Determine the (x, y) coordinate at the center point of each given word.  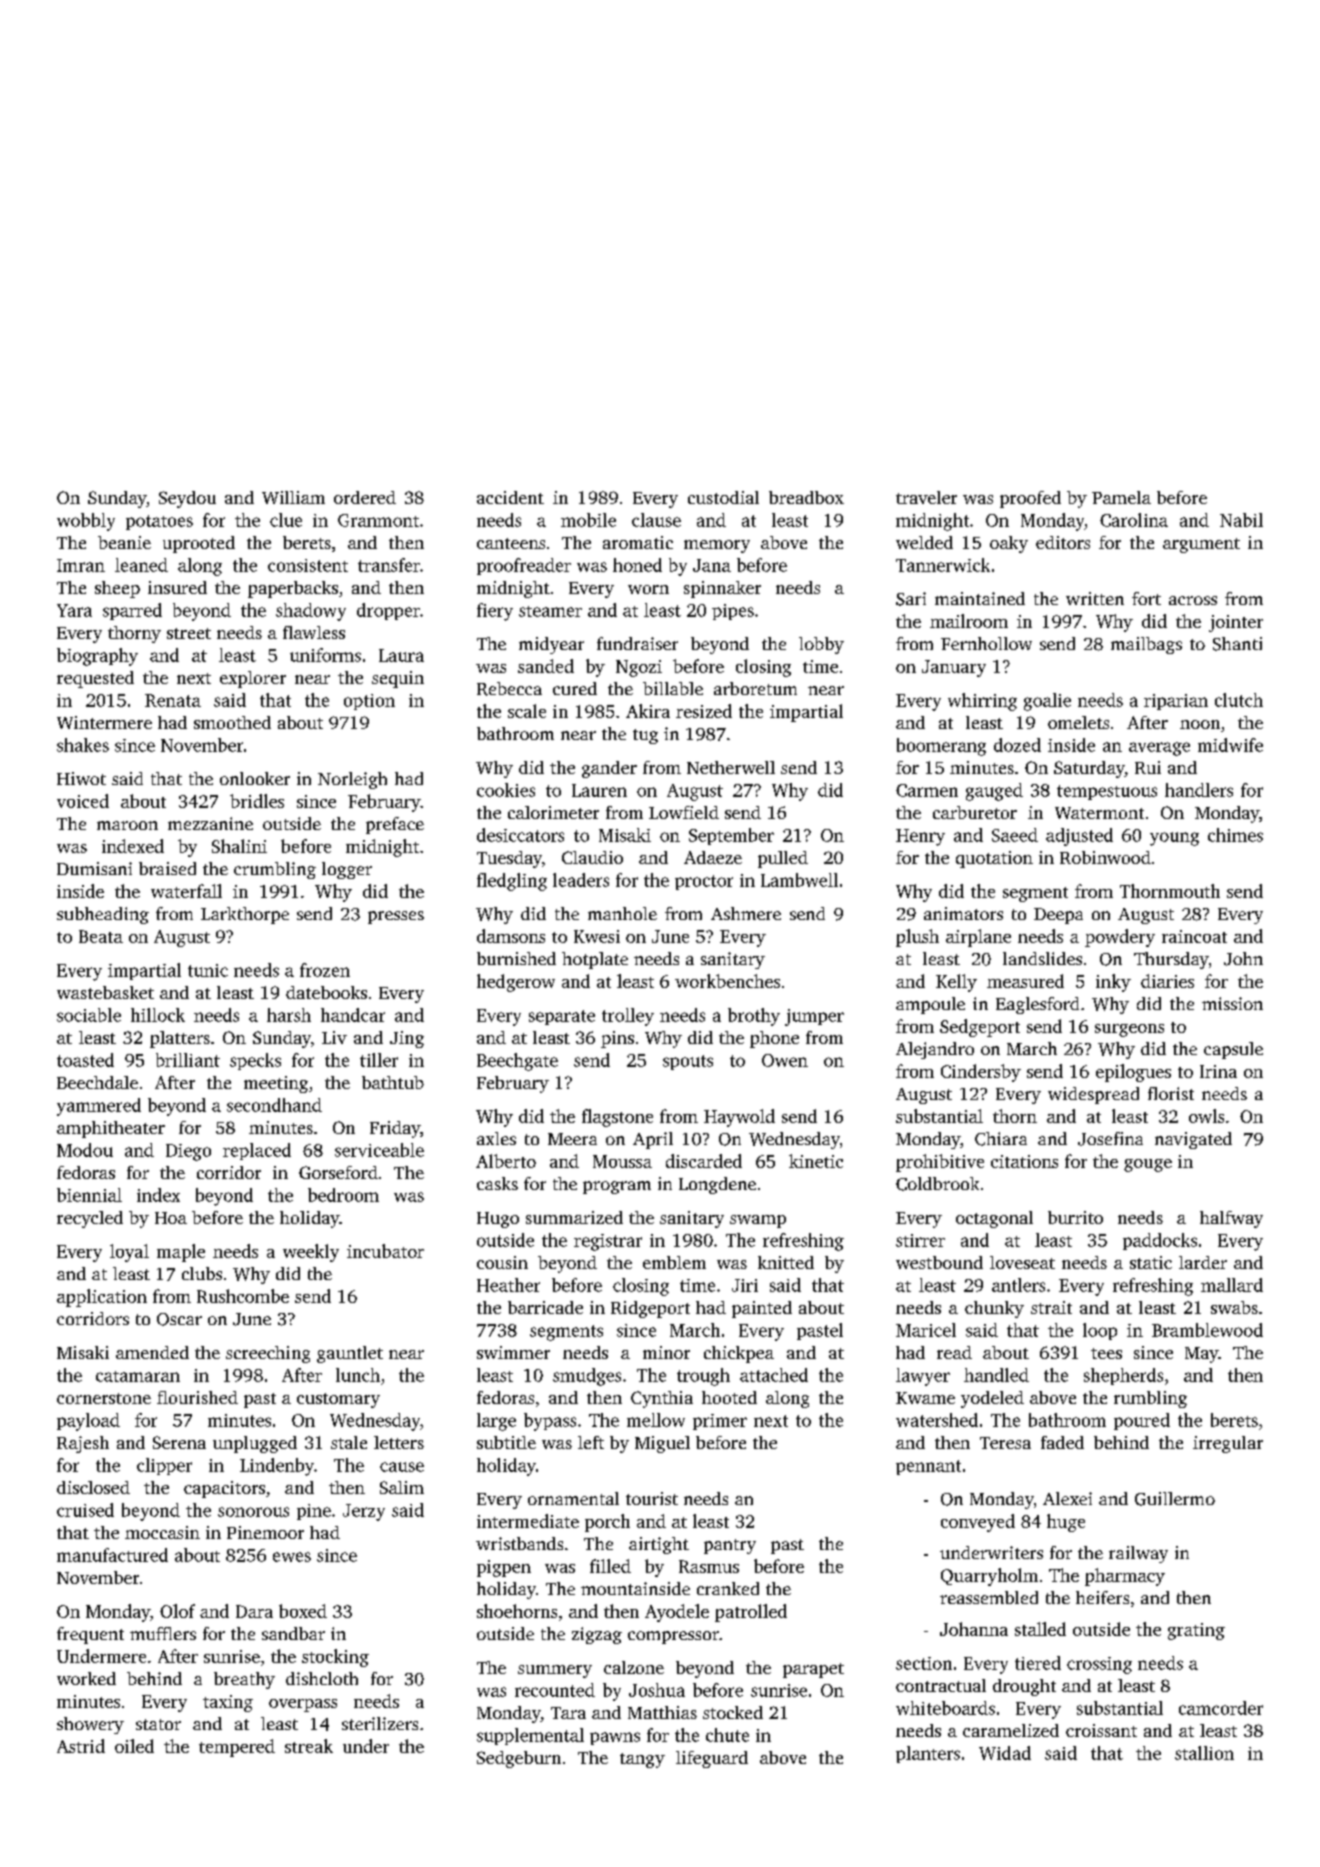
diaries (1167, 981)
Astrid (81, 1746)
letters (399, 1442)
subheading (103, 915)
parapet (813, 1670)
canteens (511, 543)
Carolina (1134, 520)
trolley (628, 1017)
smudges (587, 1377)
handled (996, 1375)
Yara (74, 610)
